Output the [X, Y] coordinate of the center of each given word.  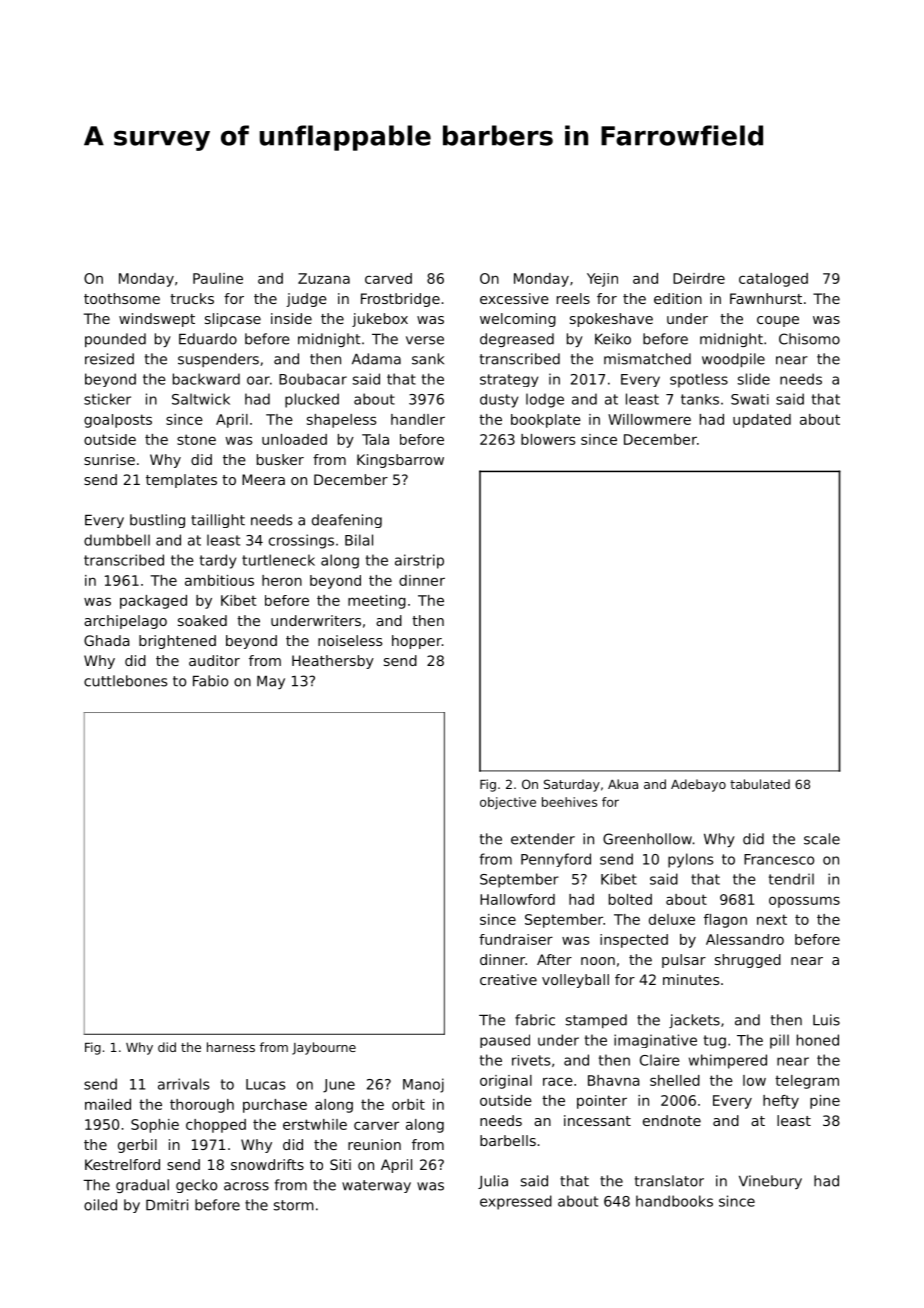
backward [206, 379]
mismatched [647, 359]
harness [231, 1047]
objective [508, 803]
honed [818, 1040]
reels [573, 298]
